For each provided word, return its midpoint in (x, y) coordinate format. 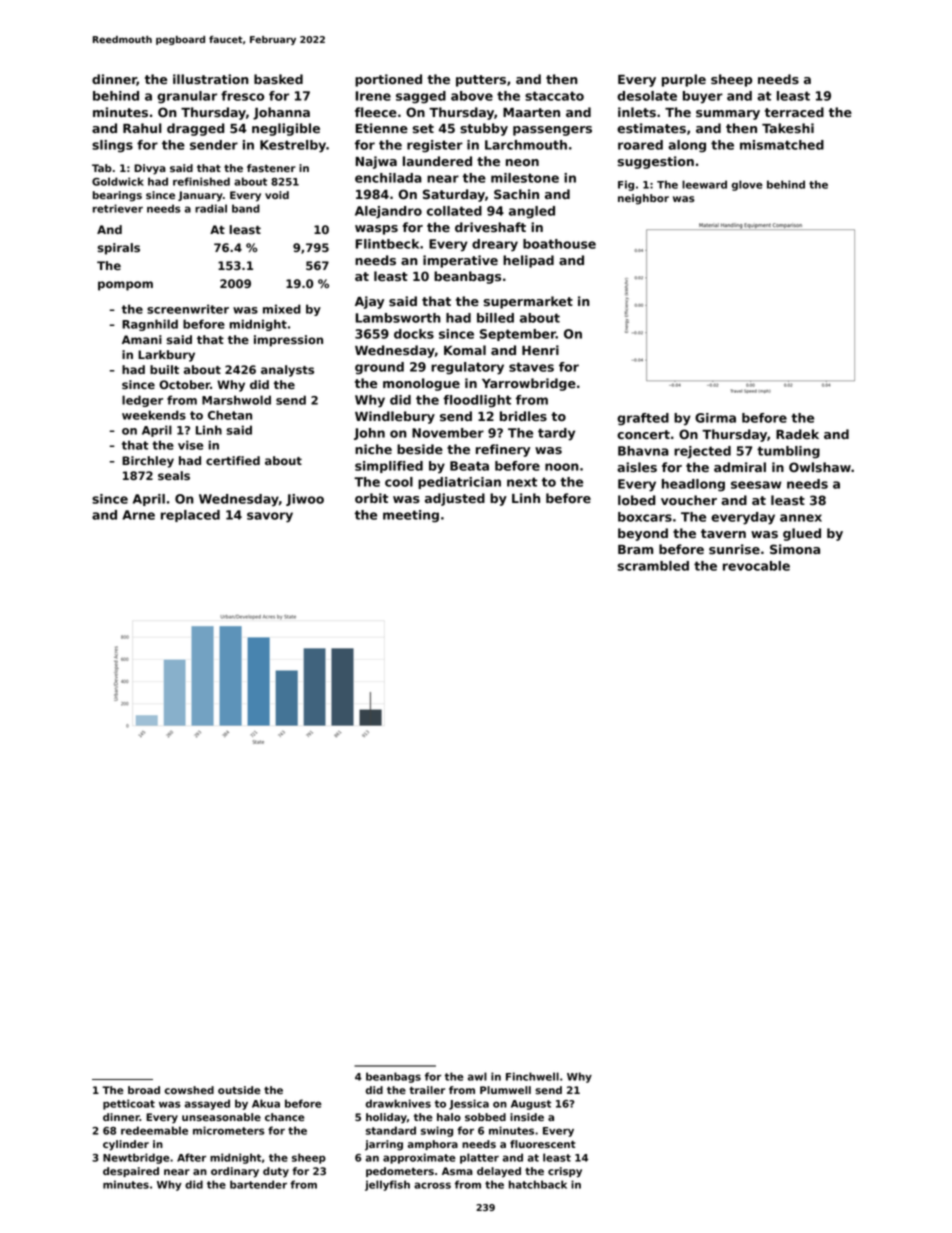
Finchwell (532, 1076)
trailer (427, 1090)
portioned (388, 80)
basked (278, 79)
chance (285, 1117)
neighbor (643, 199)
